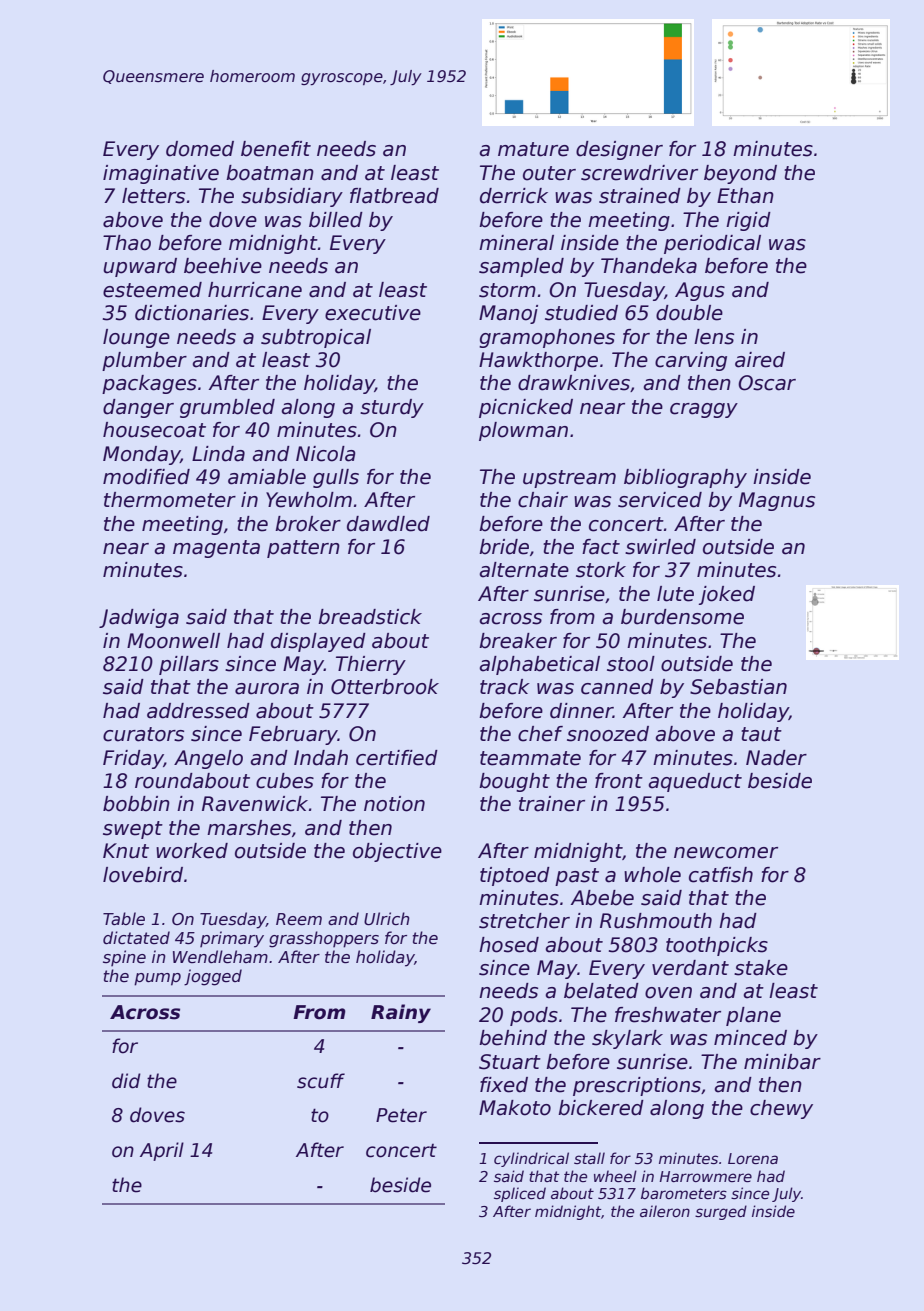 This document has height=1311, width=924. I want to click on mineral, so click(516, 243).
